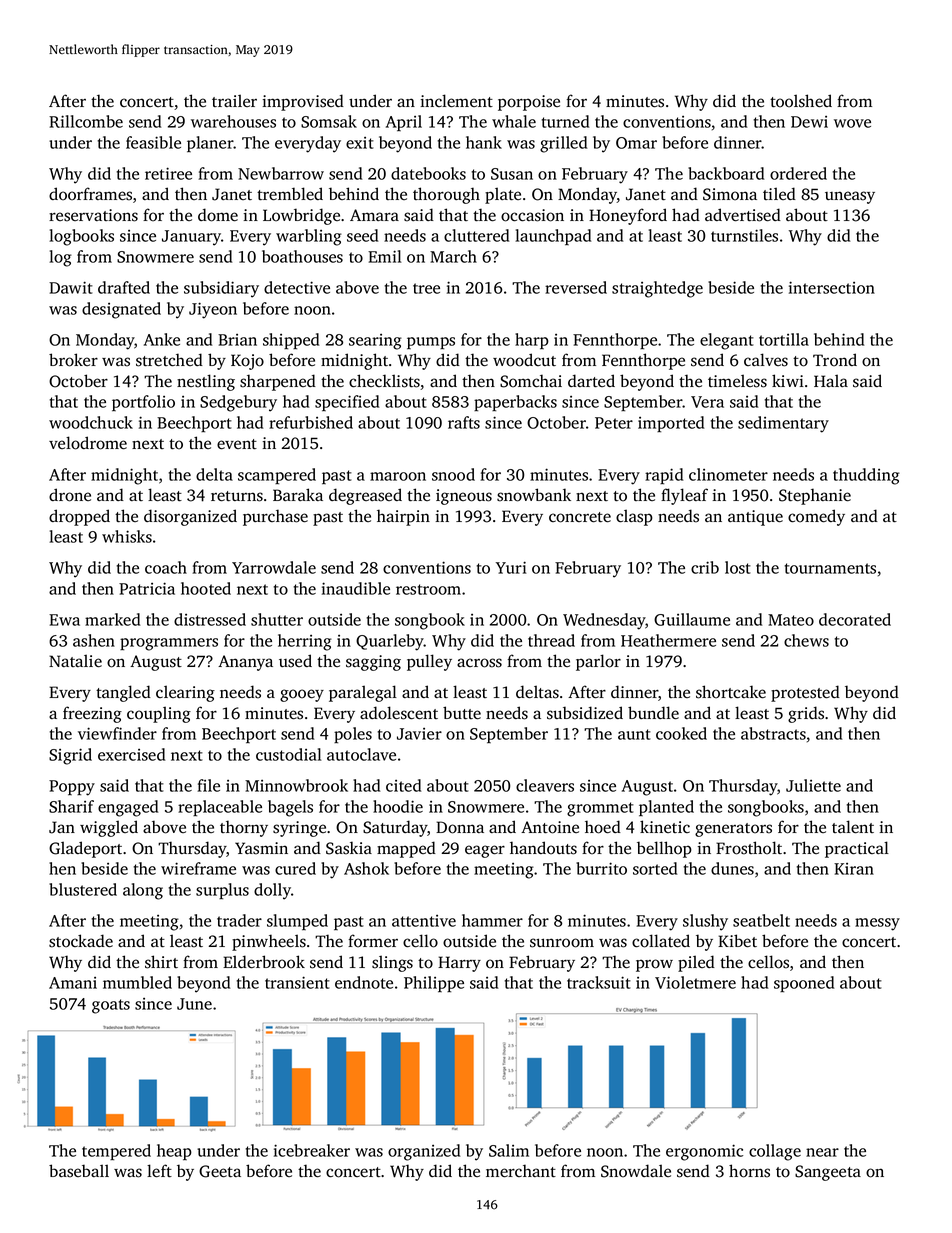  I want to click on baseball, so click(79, 1171).
